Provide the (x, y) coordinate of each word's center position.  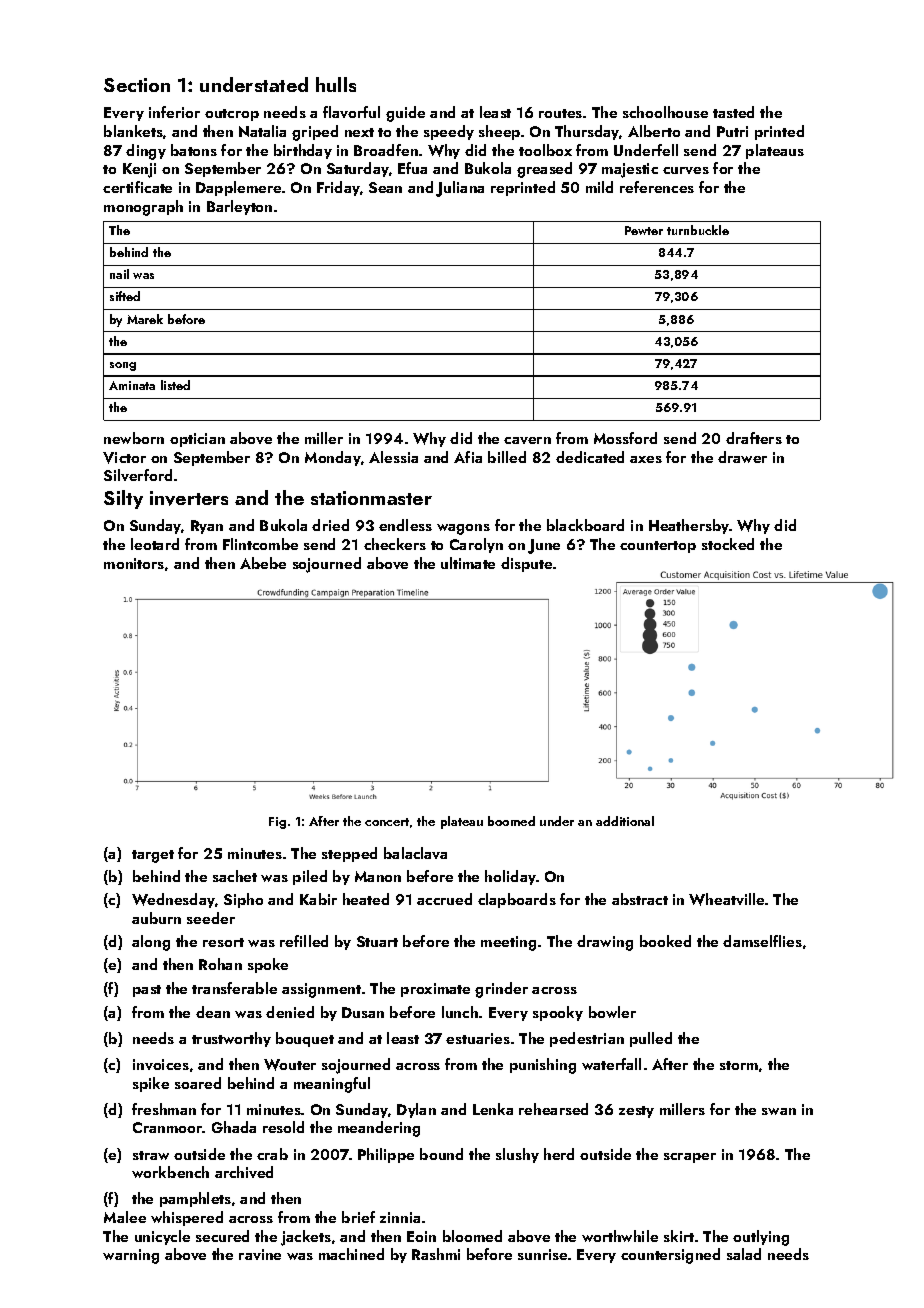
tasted (733, 112)
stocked (728, 544)
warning (131, 1256)
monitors (134, 563)
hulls (336, 84)
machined (351, 1254)
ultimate (468, 563)
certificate (137, 187)
